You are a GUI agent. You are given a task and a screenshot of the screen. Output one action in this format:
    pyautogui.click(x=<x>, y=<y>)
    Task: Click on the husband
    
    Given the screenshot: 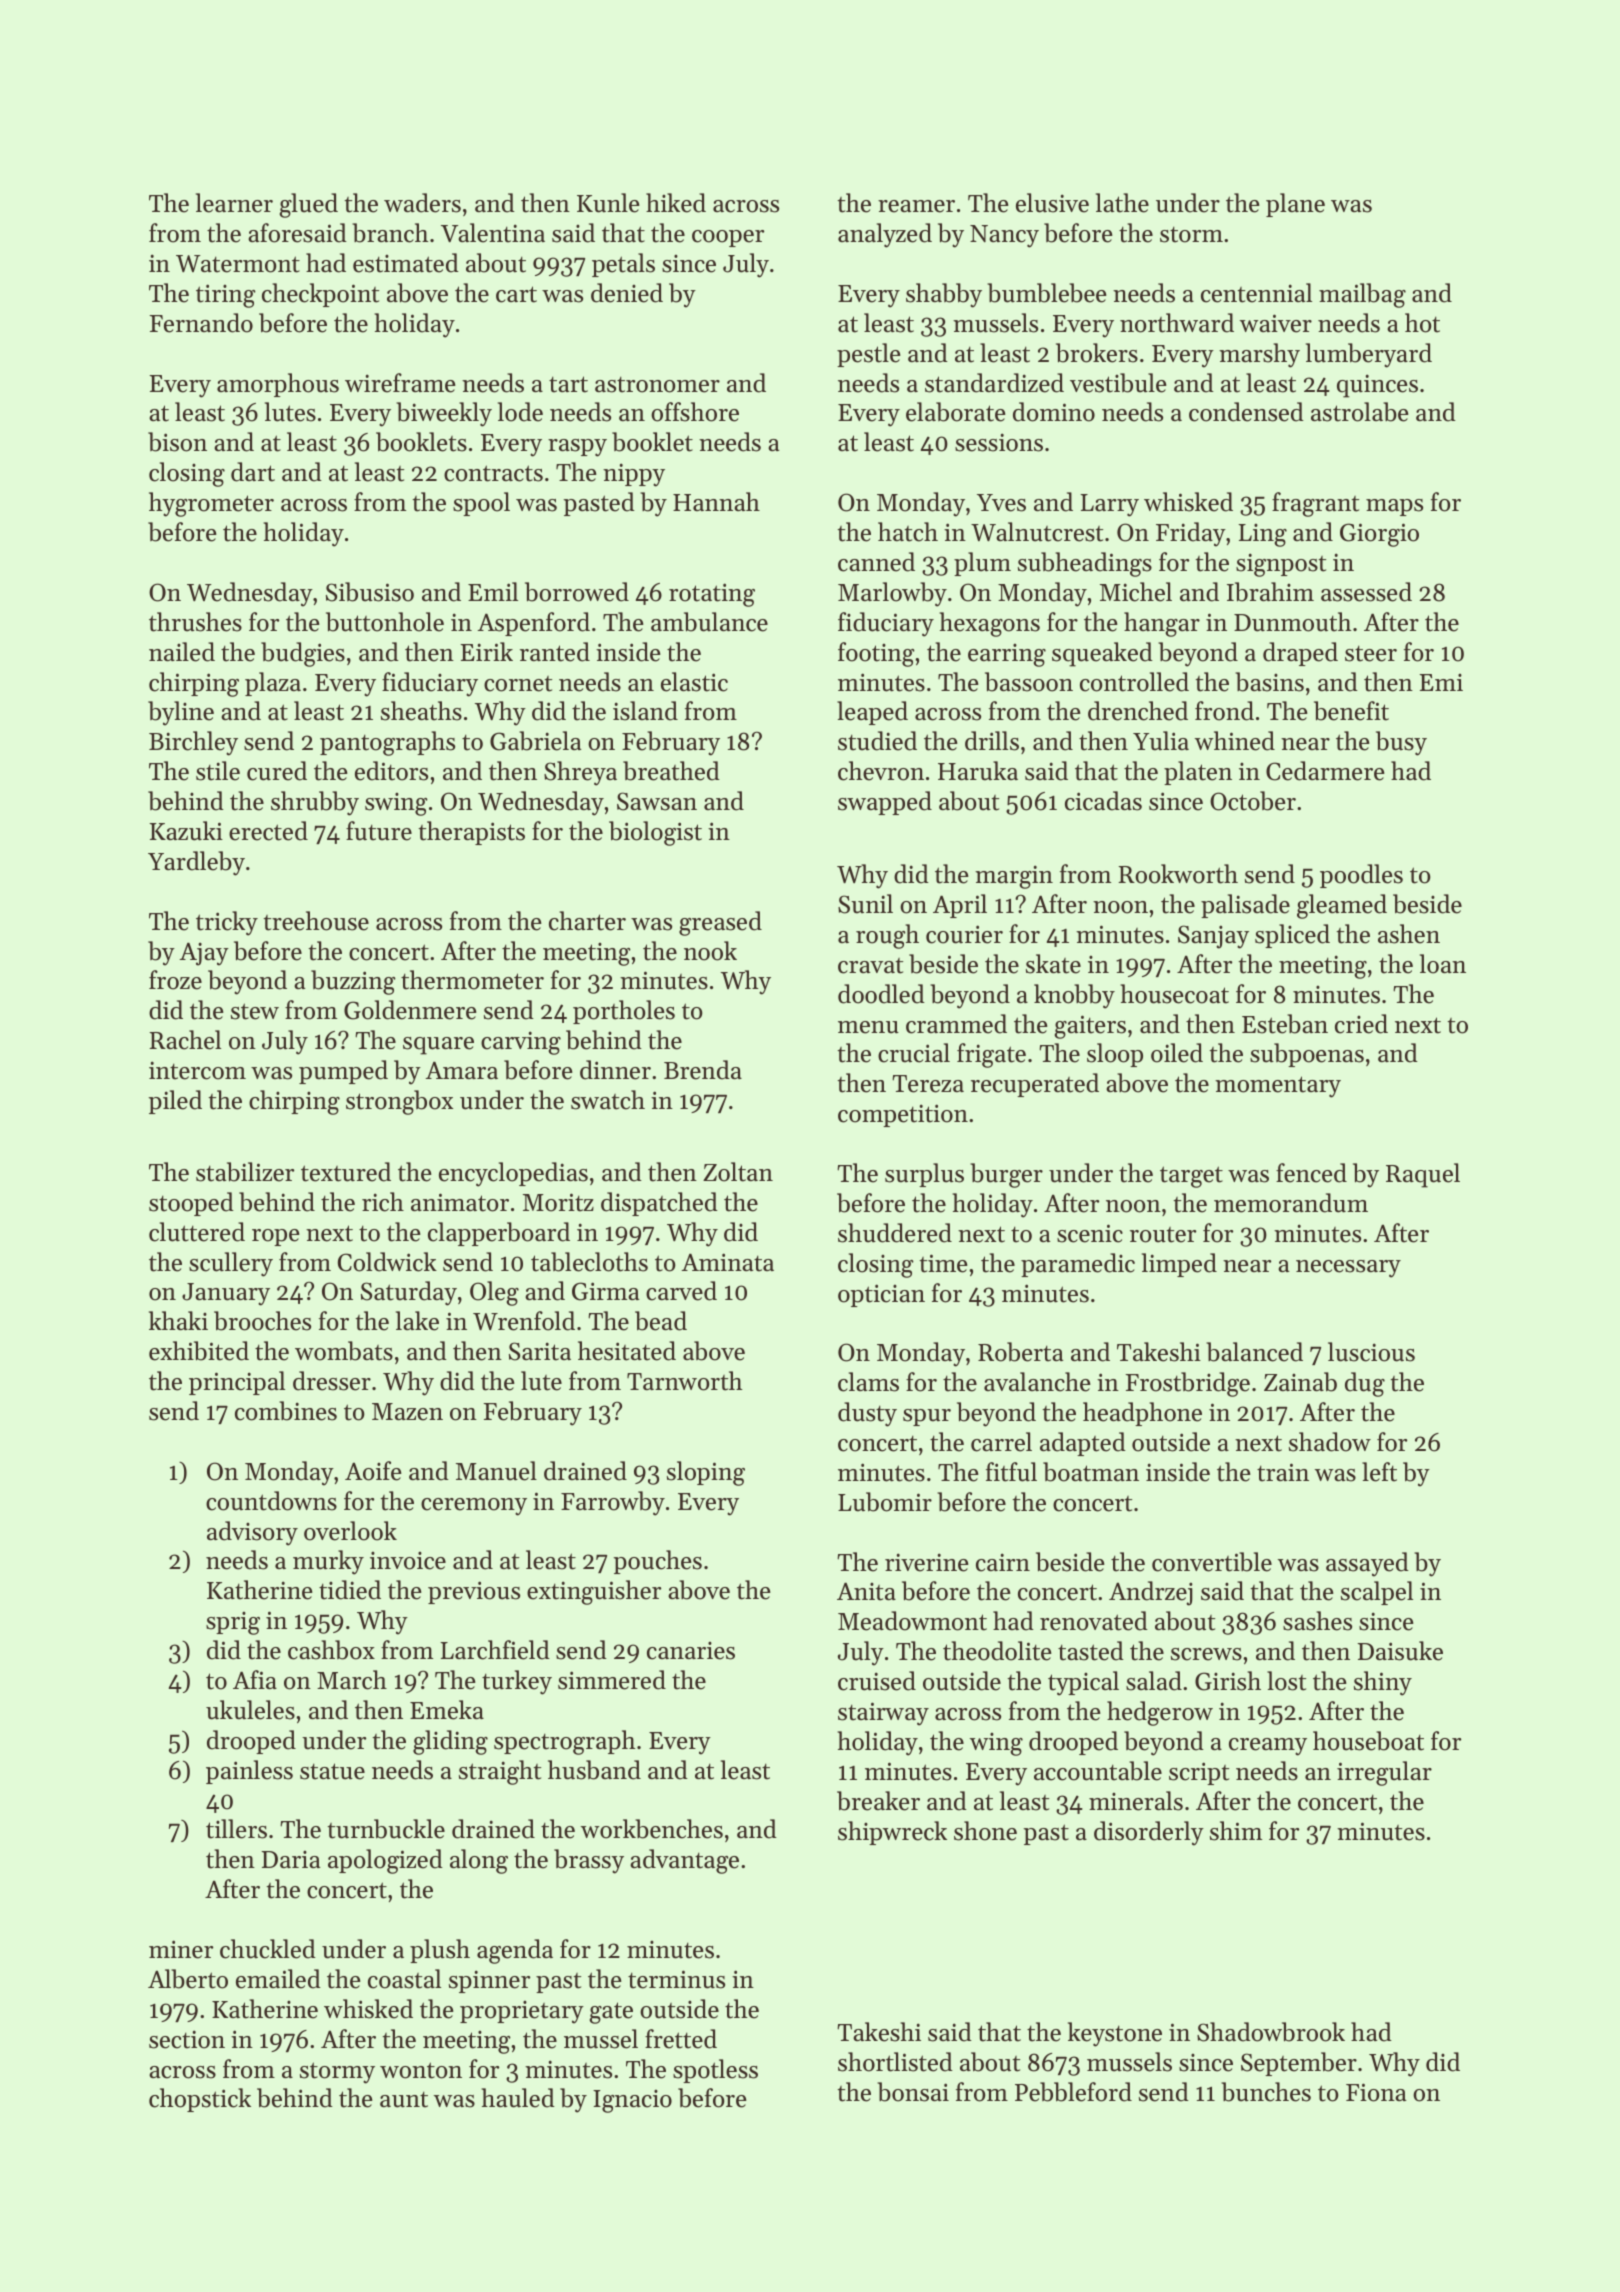 What is the action you would take?
    pyautogui.click(x=594, y=1770)
